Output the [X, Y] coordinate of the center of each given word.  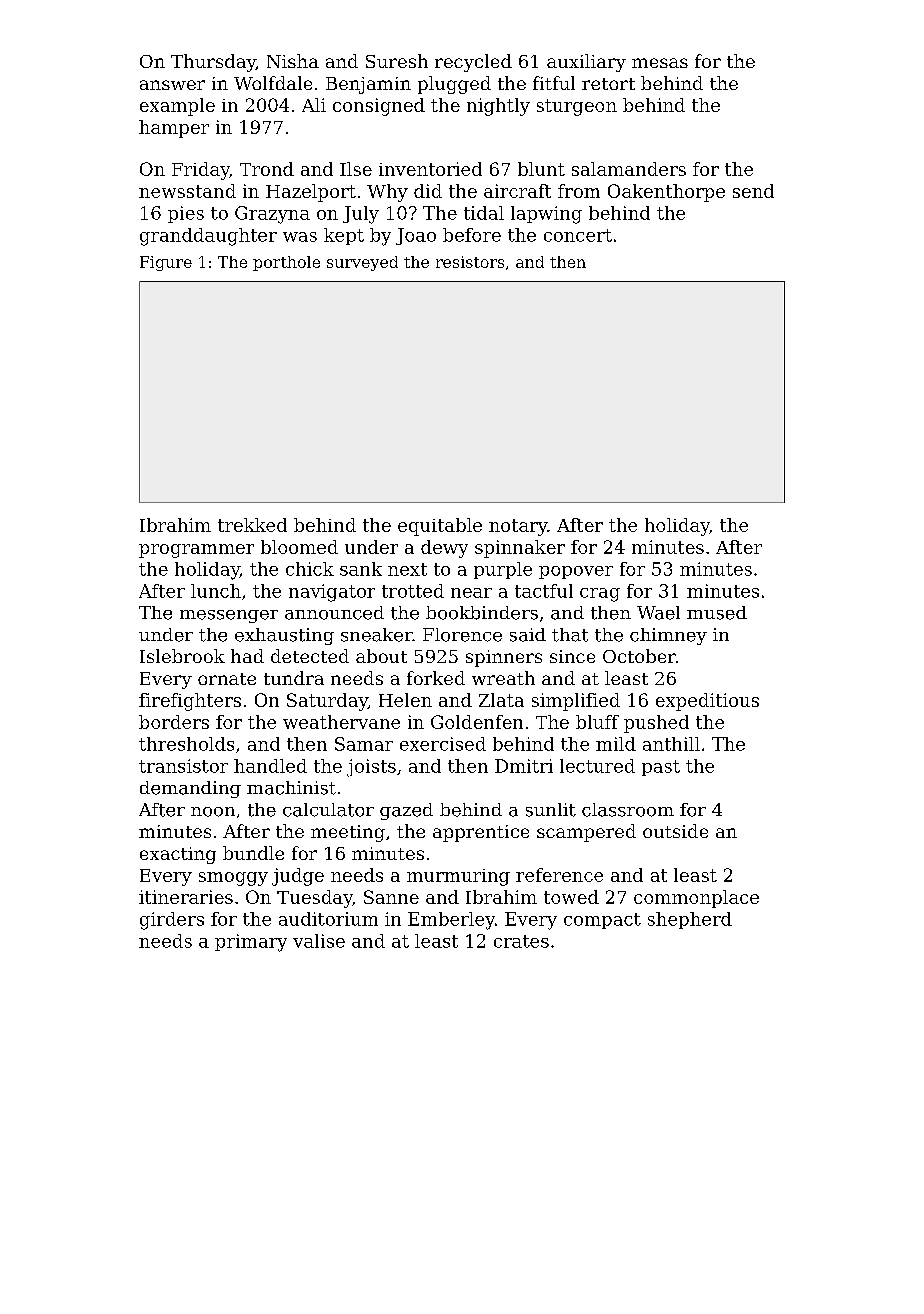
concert [578, 235]
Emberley [451, 921]
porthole [286, 263]
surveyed [362, 263]
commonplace [696, 899]
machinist [291, 788]
